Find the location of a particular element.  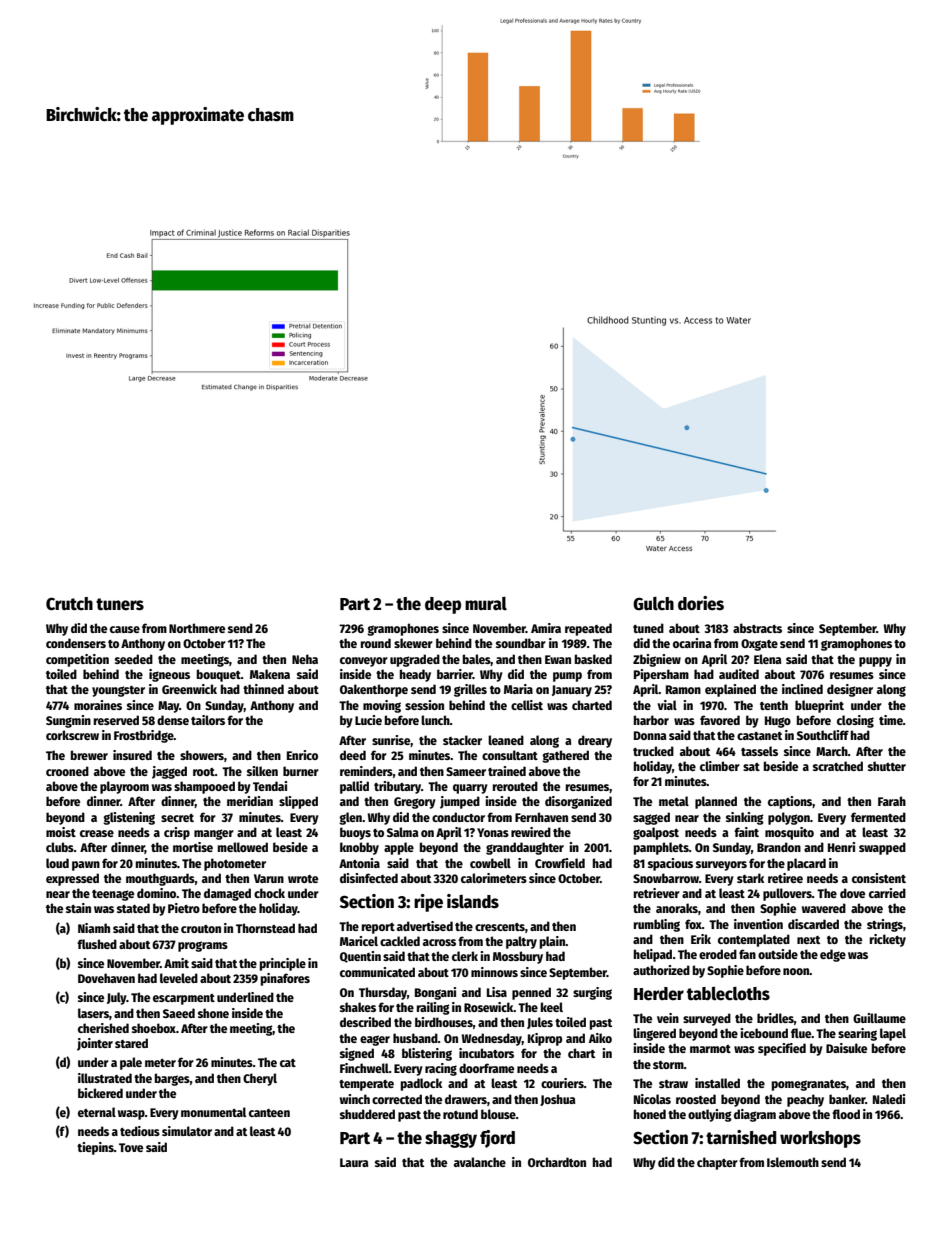

wrote is located at coordinates (303, 879).
